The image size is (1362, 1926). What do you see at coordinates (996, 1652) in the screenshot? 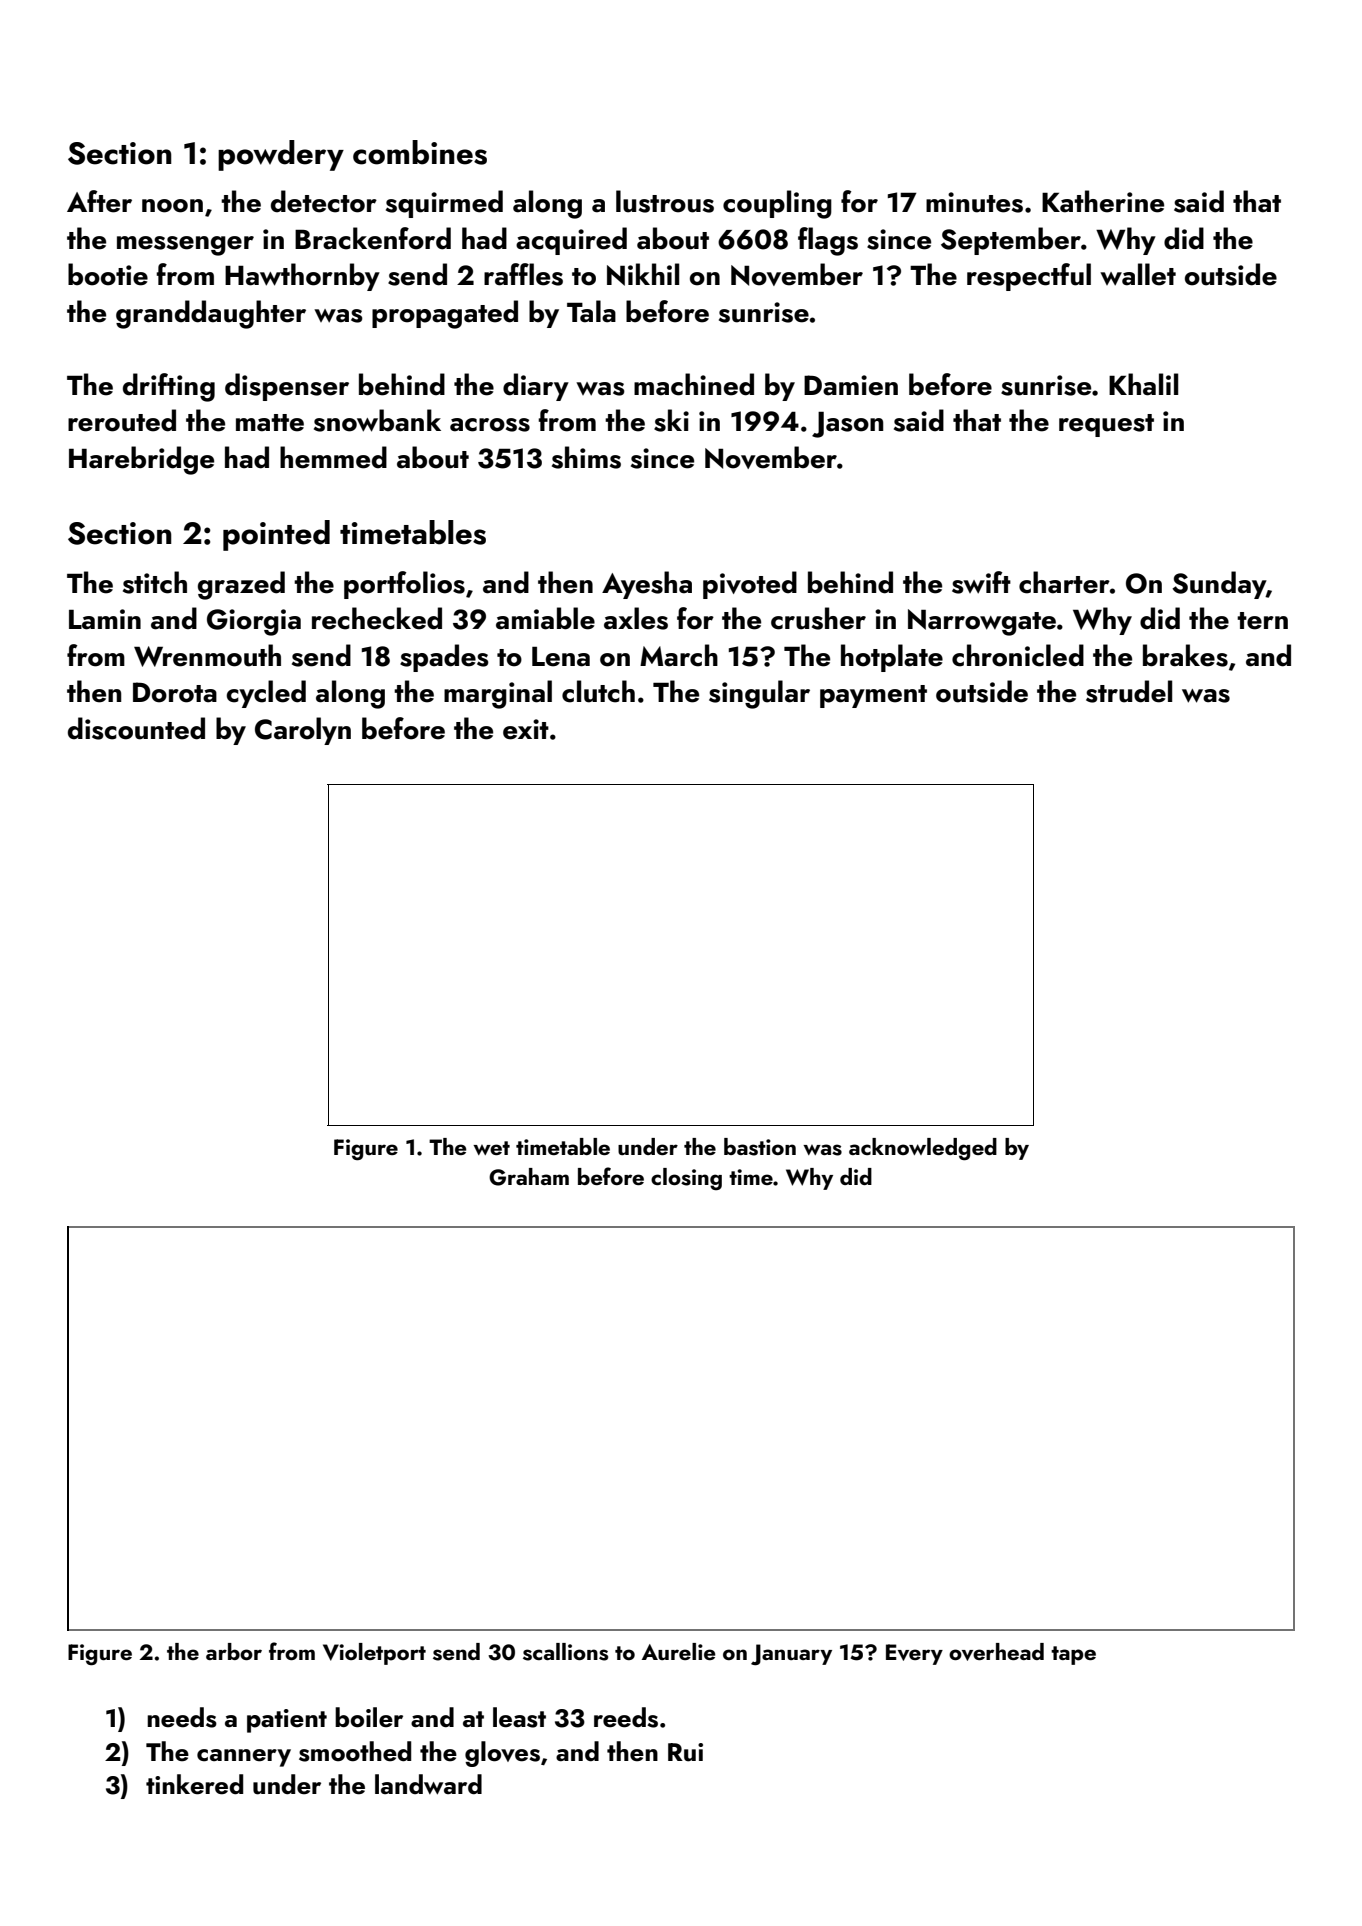
I see `overhead` at bounding box center [996, 1652].
